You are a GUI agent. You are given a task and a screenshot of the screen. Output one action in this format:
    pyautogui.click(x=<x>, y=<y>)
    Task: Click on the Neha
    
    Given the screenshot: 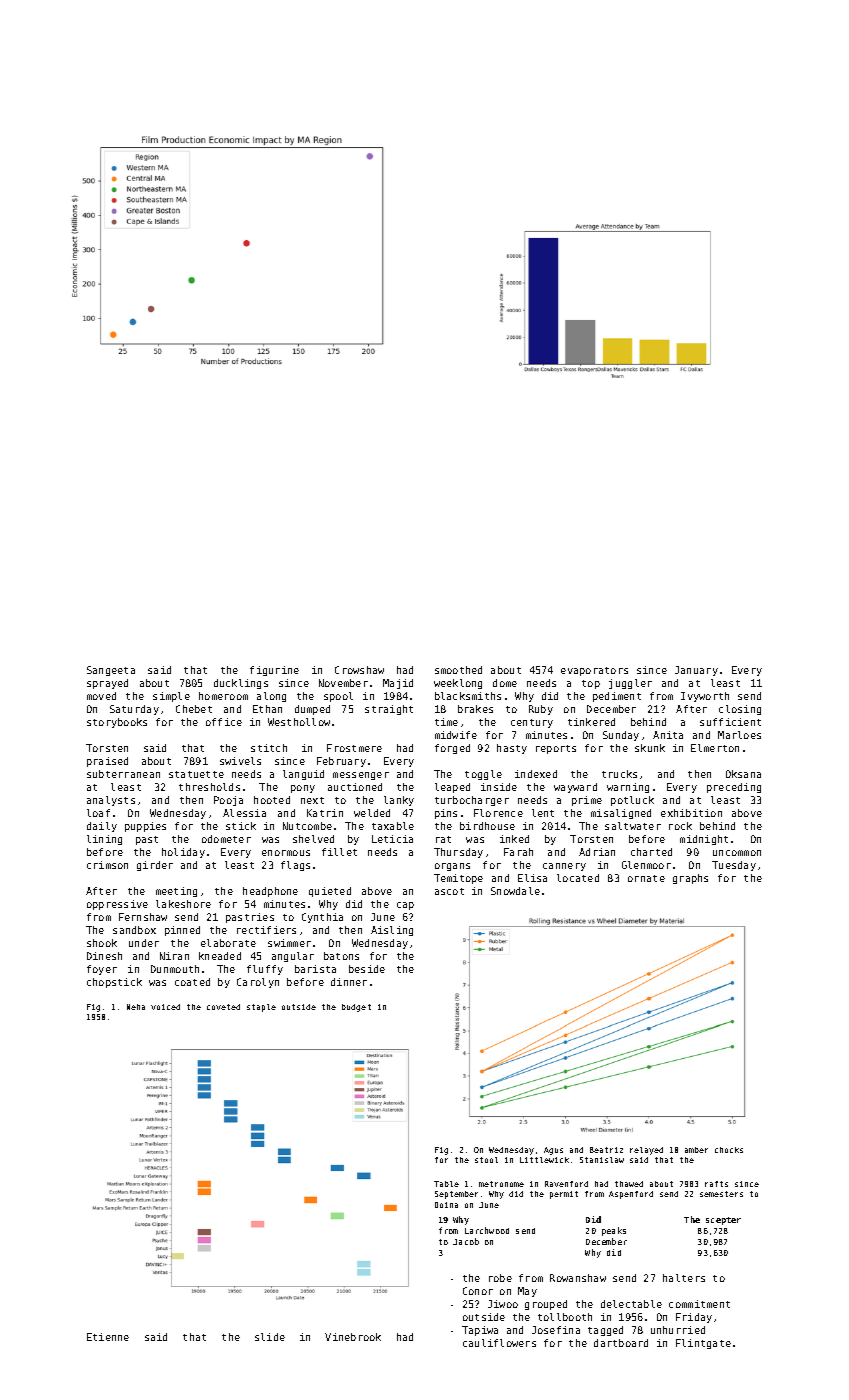 What is the action you would take?
    pyautogui.click(x=136, y=1007)
